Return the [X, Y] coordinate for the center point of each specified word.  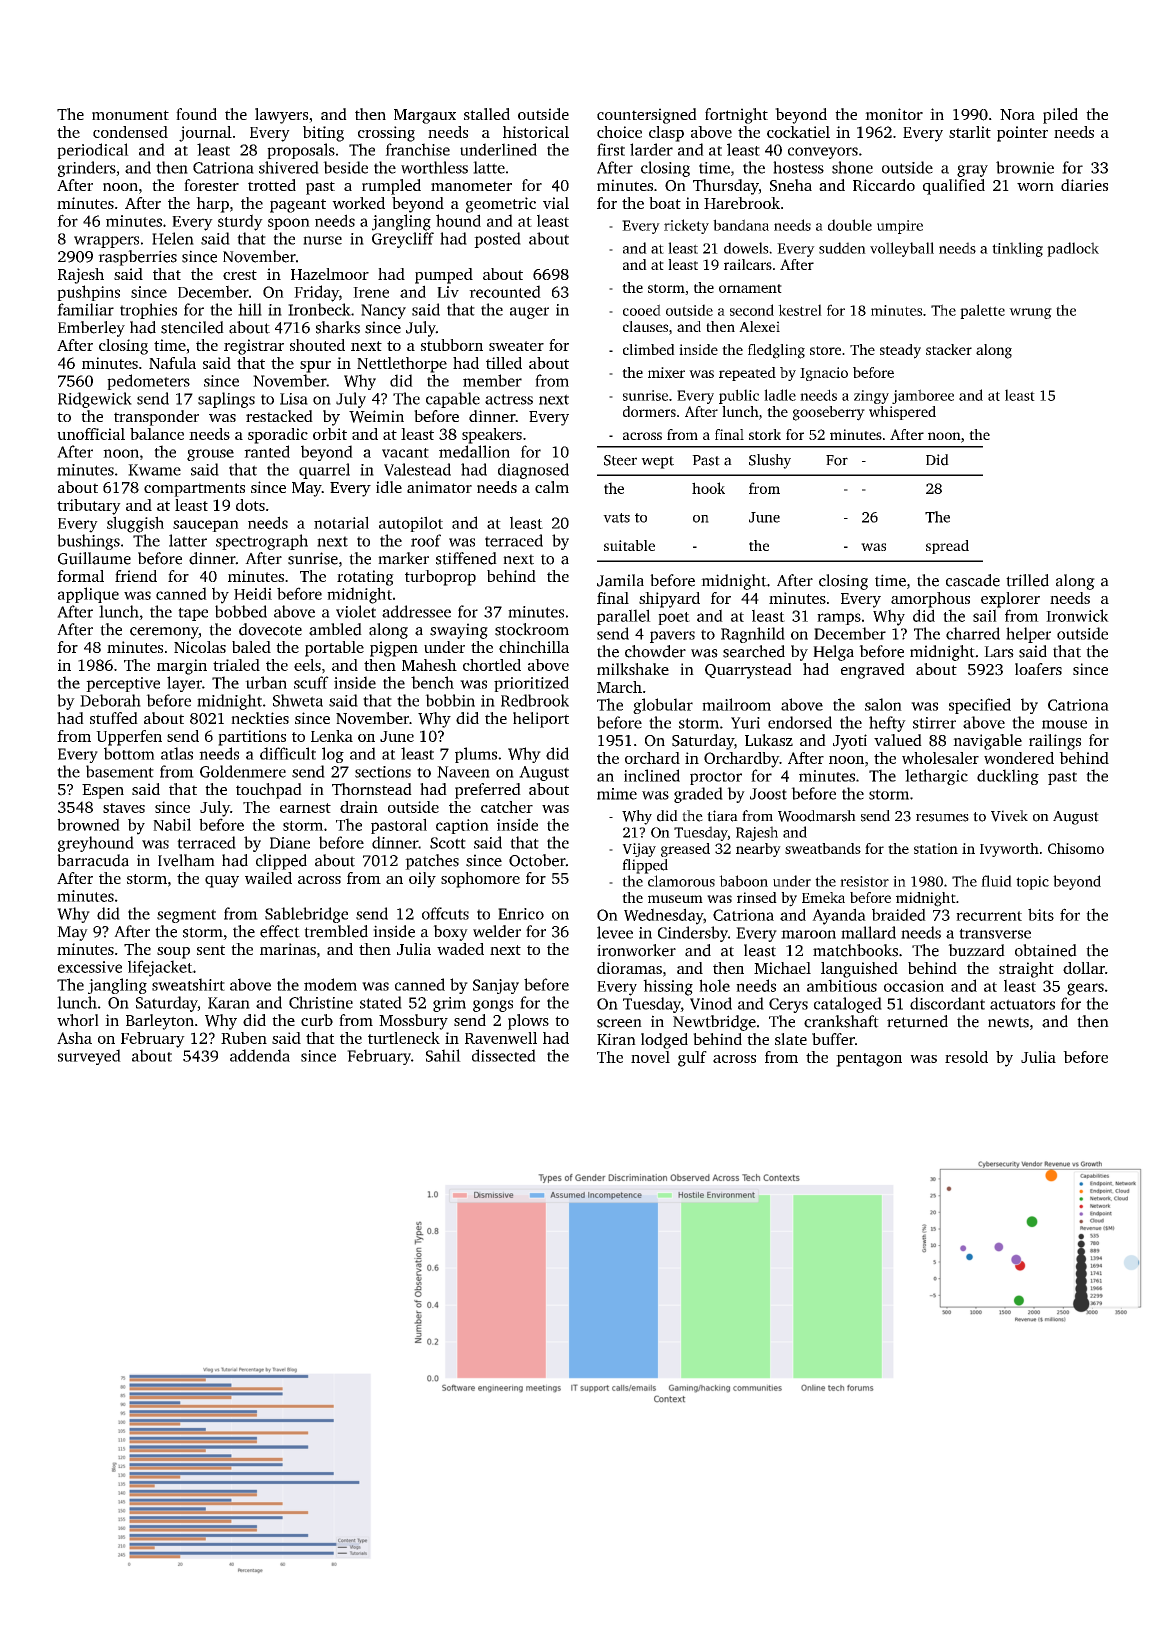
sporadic [278, 436]
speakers [492, 436]
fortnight [736, 116]
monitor [894, 114]
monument [130, 115]
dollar [1084, 968]
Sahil [443, 1055]
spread [947, 547]
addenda [260, 1055]
